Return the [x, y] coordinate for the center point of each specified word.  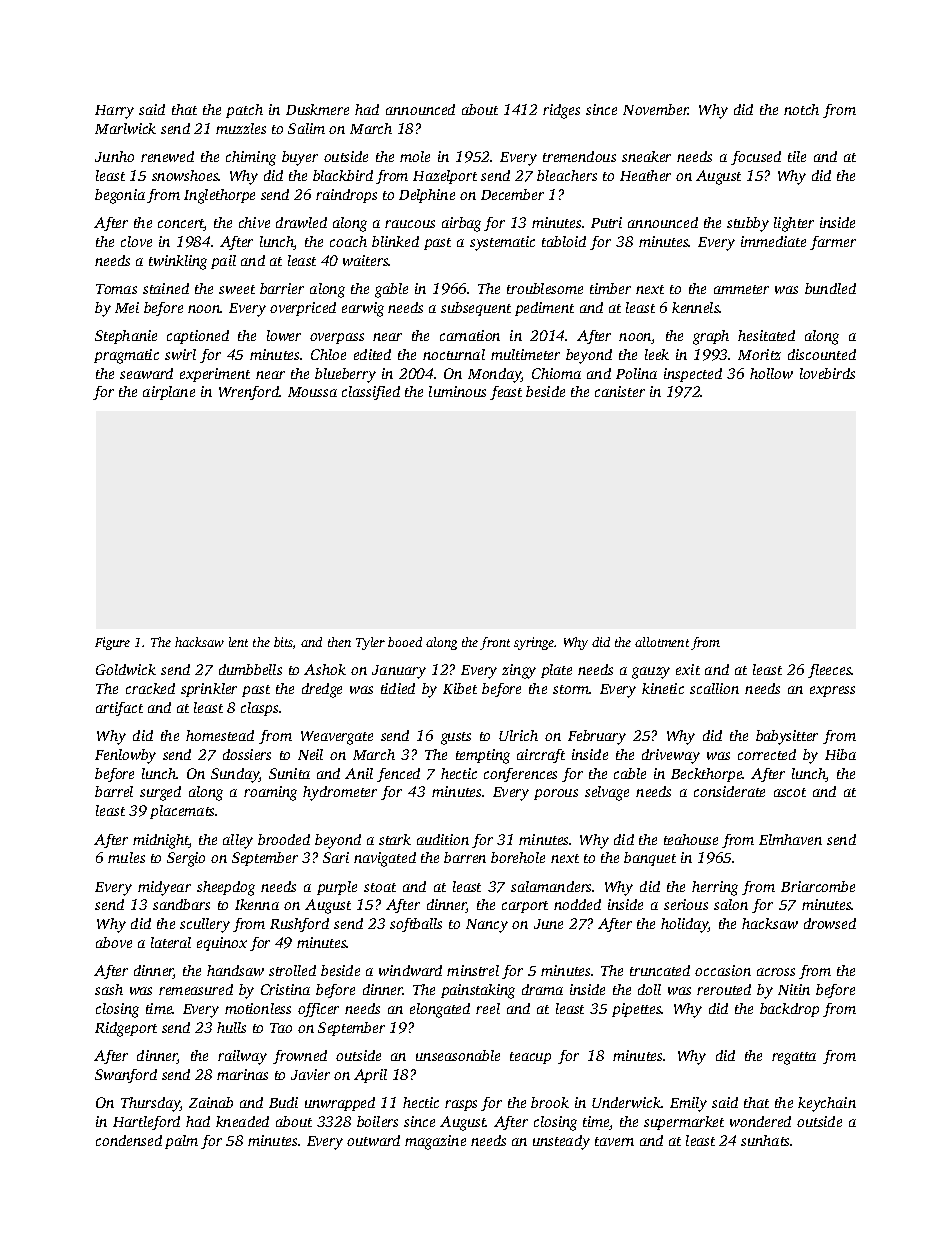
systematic [502, 243]
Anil [359, 773]
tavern [614, 1141]
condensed [129, 1140]
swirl [180, 354]
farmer [833, 243]
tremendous [579, 156]
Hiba [840, 754]
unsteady [561, 1142]
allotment [662, 642]
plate [556, 671]
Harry [114, 112]
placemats [182, 812]
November [656, 109]
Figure [112, 643]
